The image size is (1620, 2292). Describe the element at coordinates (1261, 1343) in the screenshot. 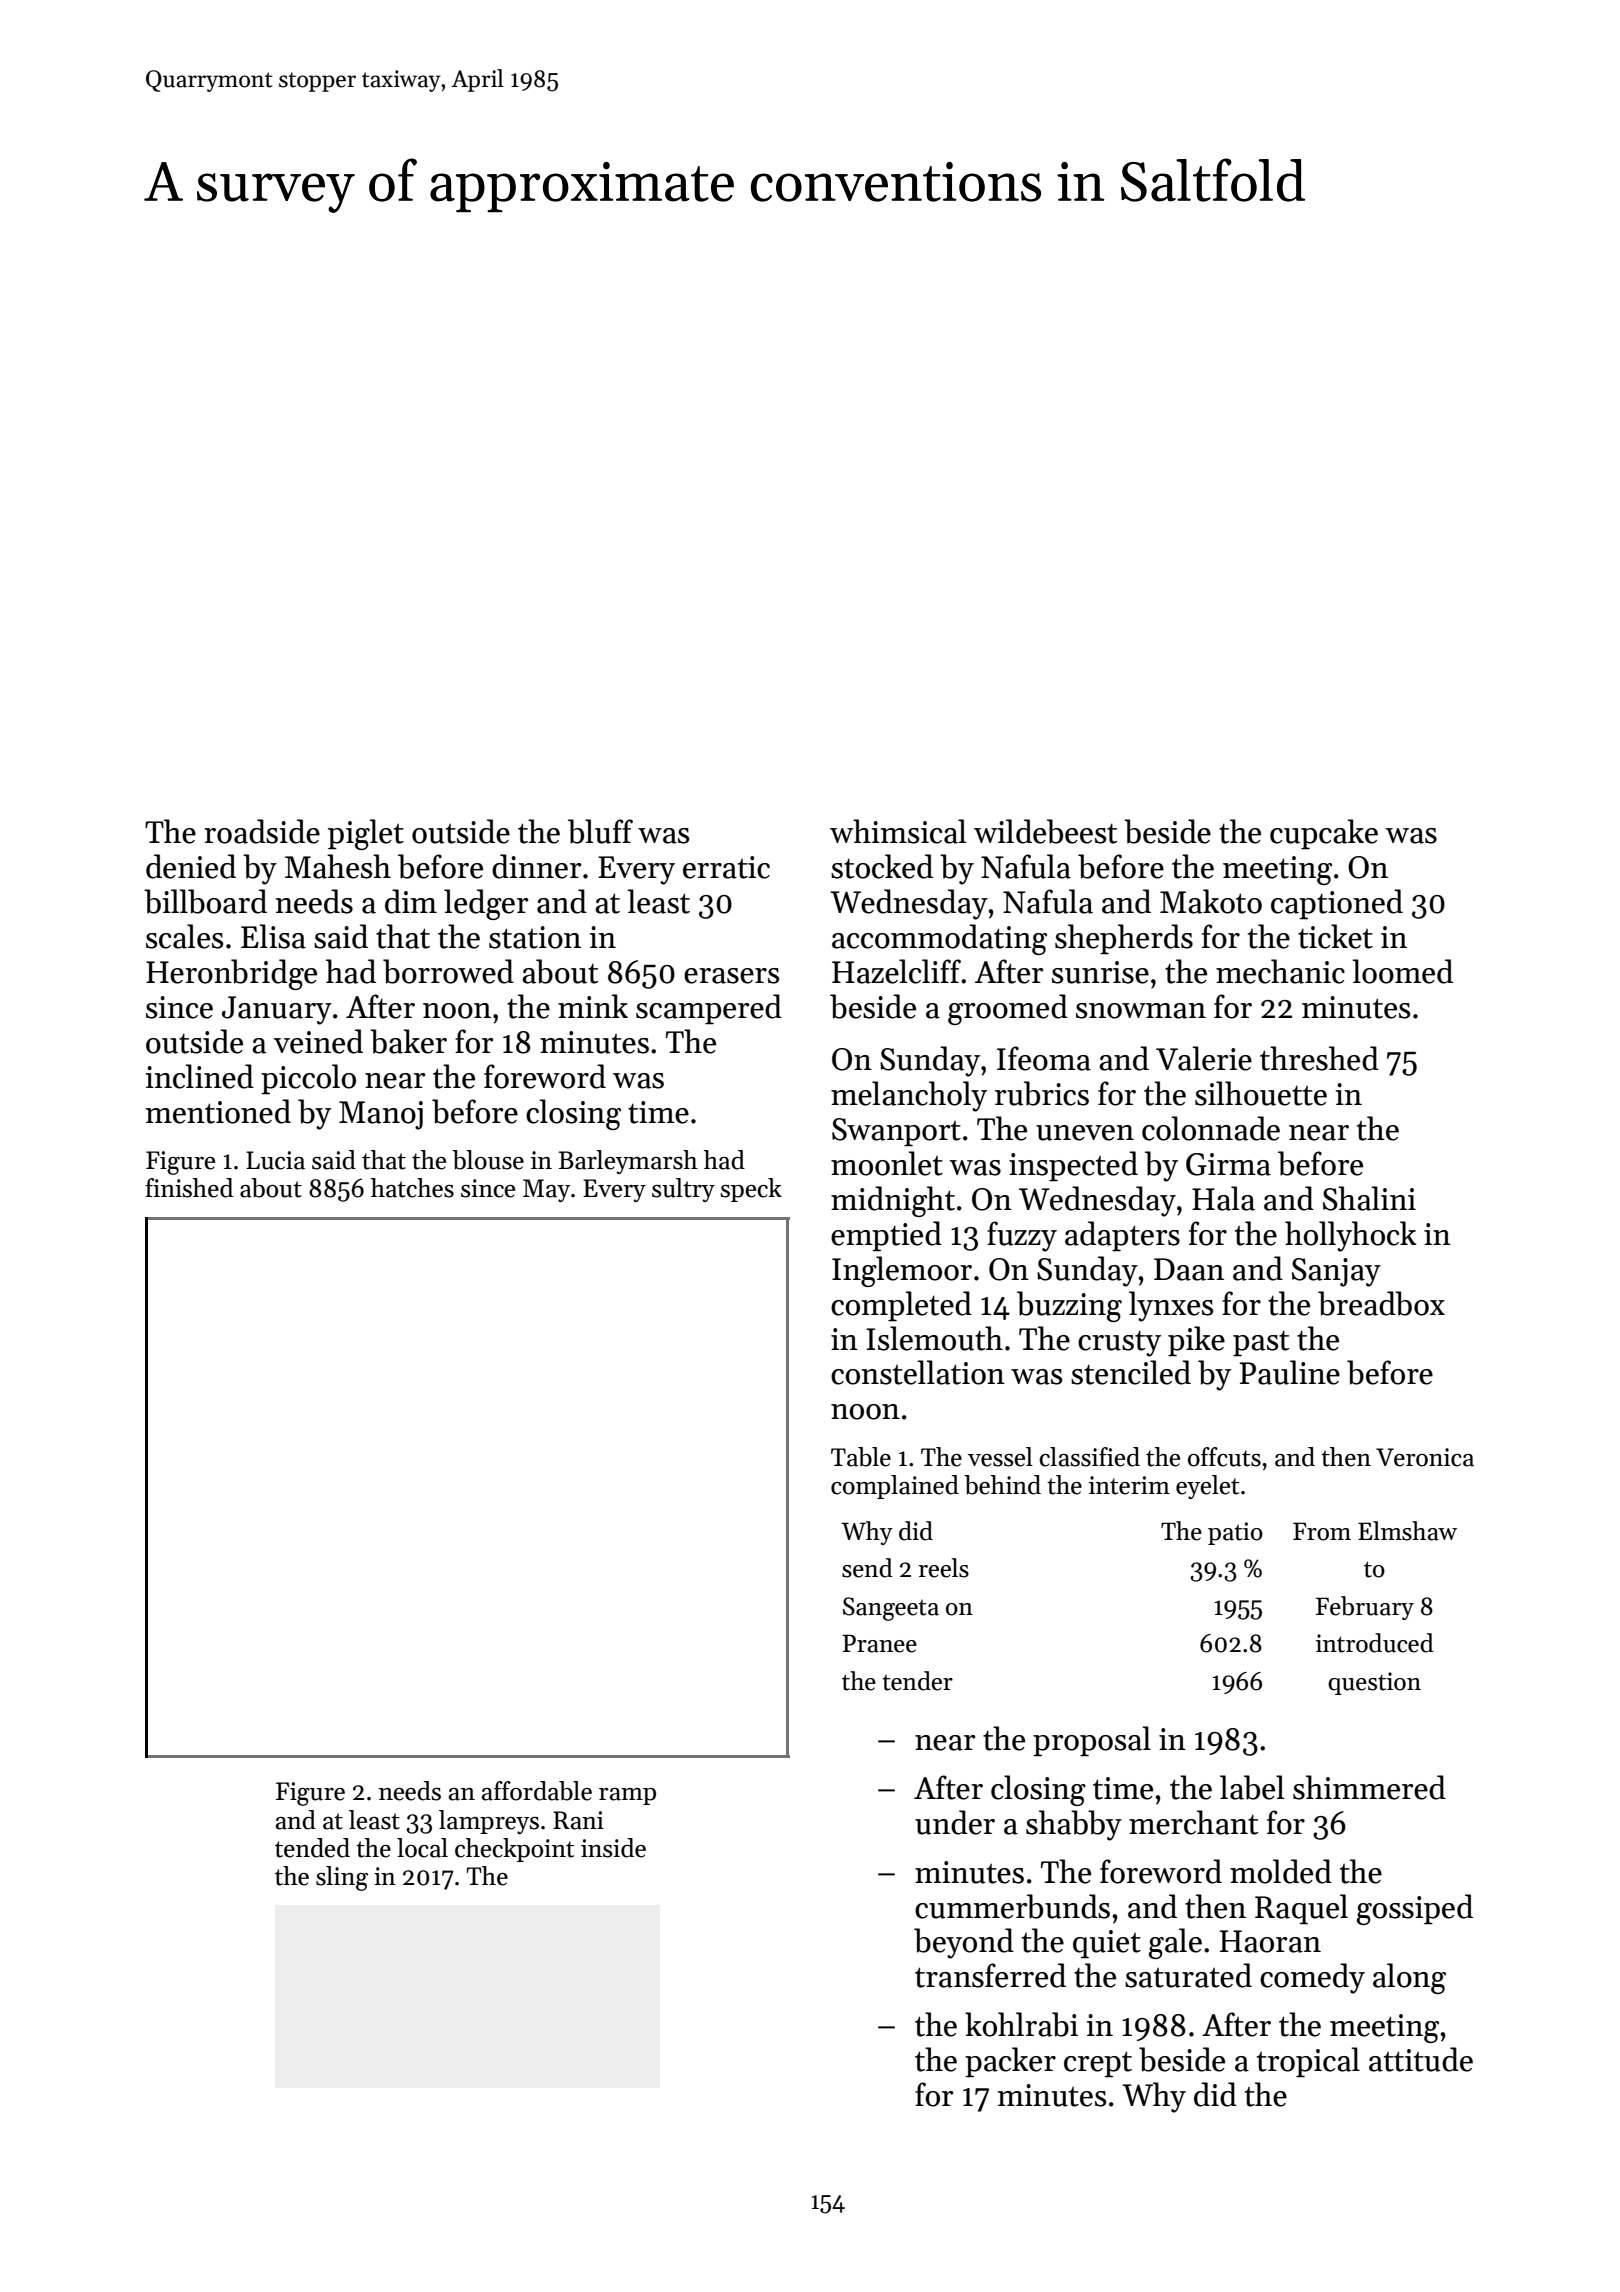

I see `past` at that location.
